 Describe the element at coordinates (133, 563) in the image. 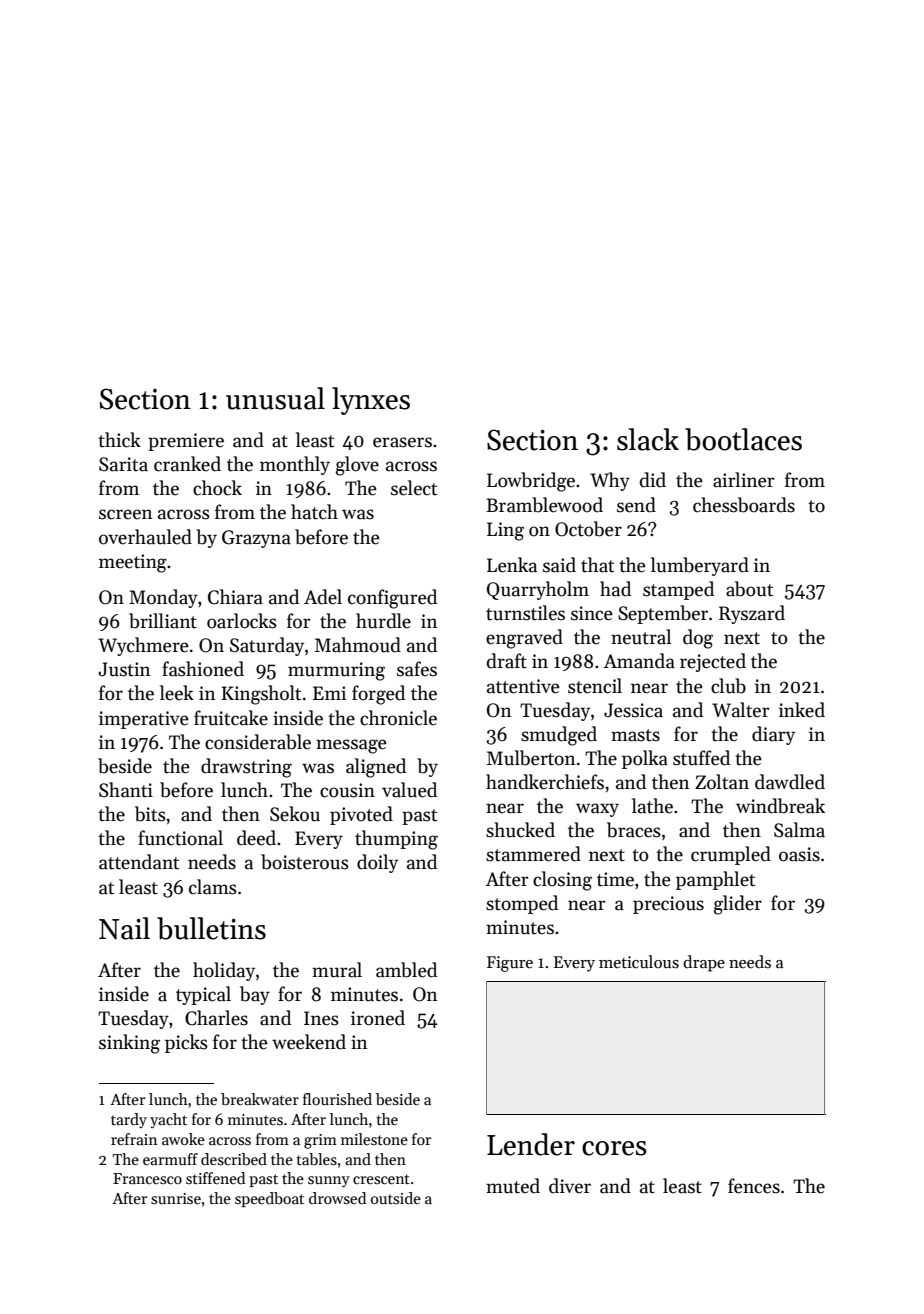

I see `meeting` at that location.
